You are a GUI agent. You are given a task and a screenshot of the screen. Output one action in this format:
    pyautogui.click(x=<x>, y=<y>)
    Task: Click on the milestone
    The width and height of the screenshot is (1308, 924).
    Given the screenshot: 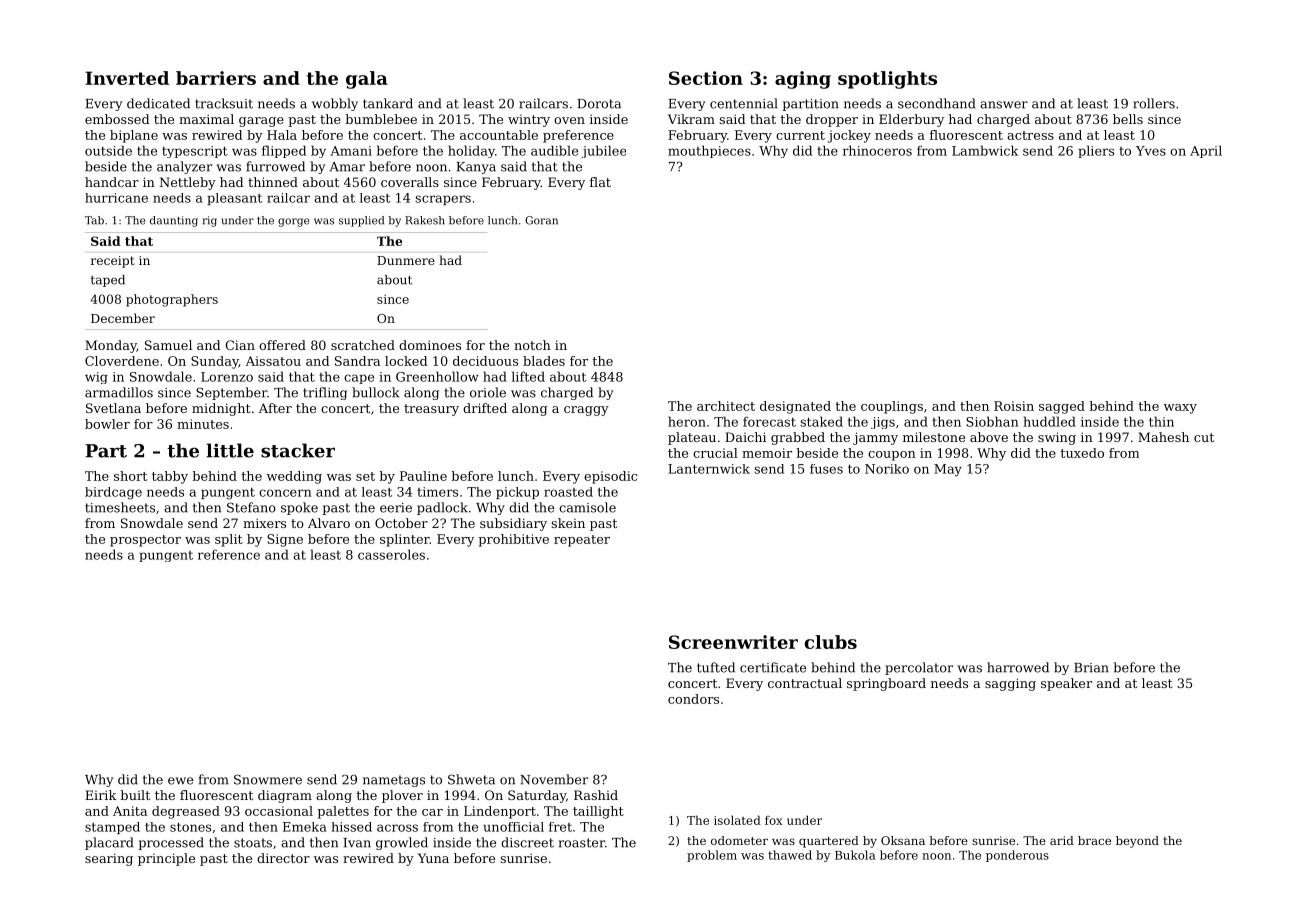 What is the action you would take?
    pyautogui.click(x=934, y=437)
